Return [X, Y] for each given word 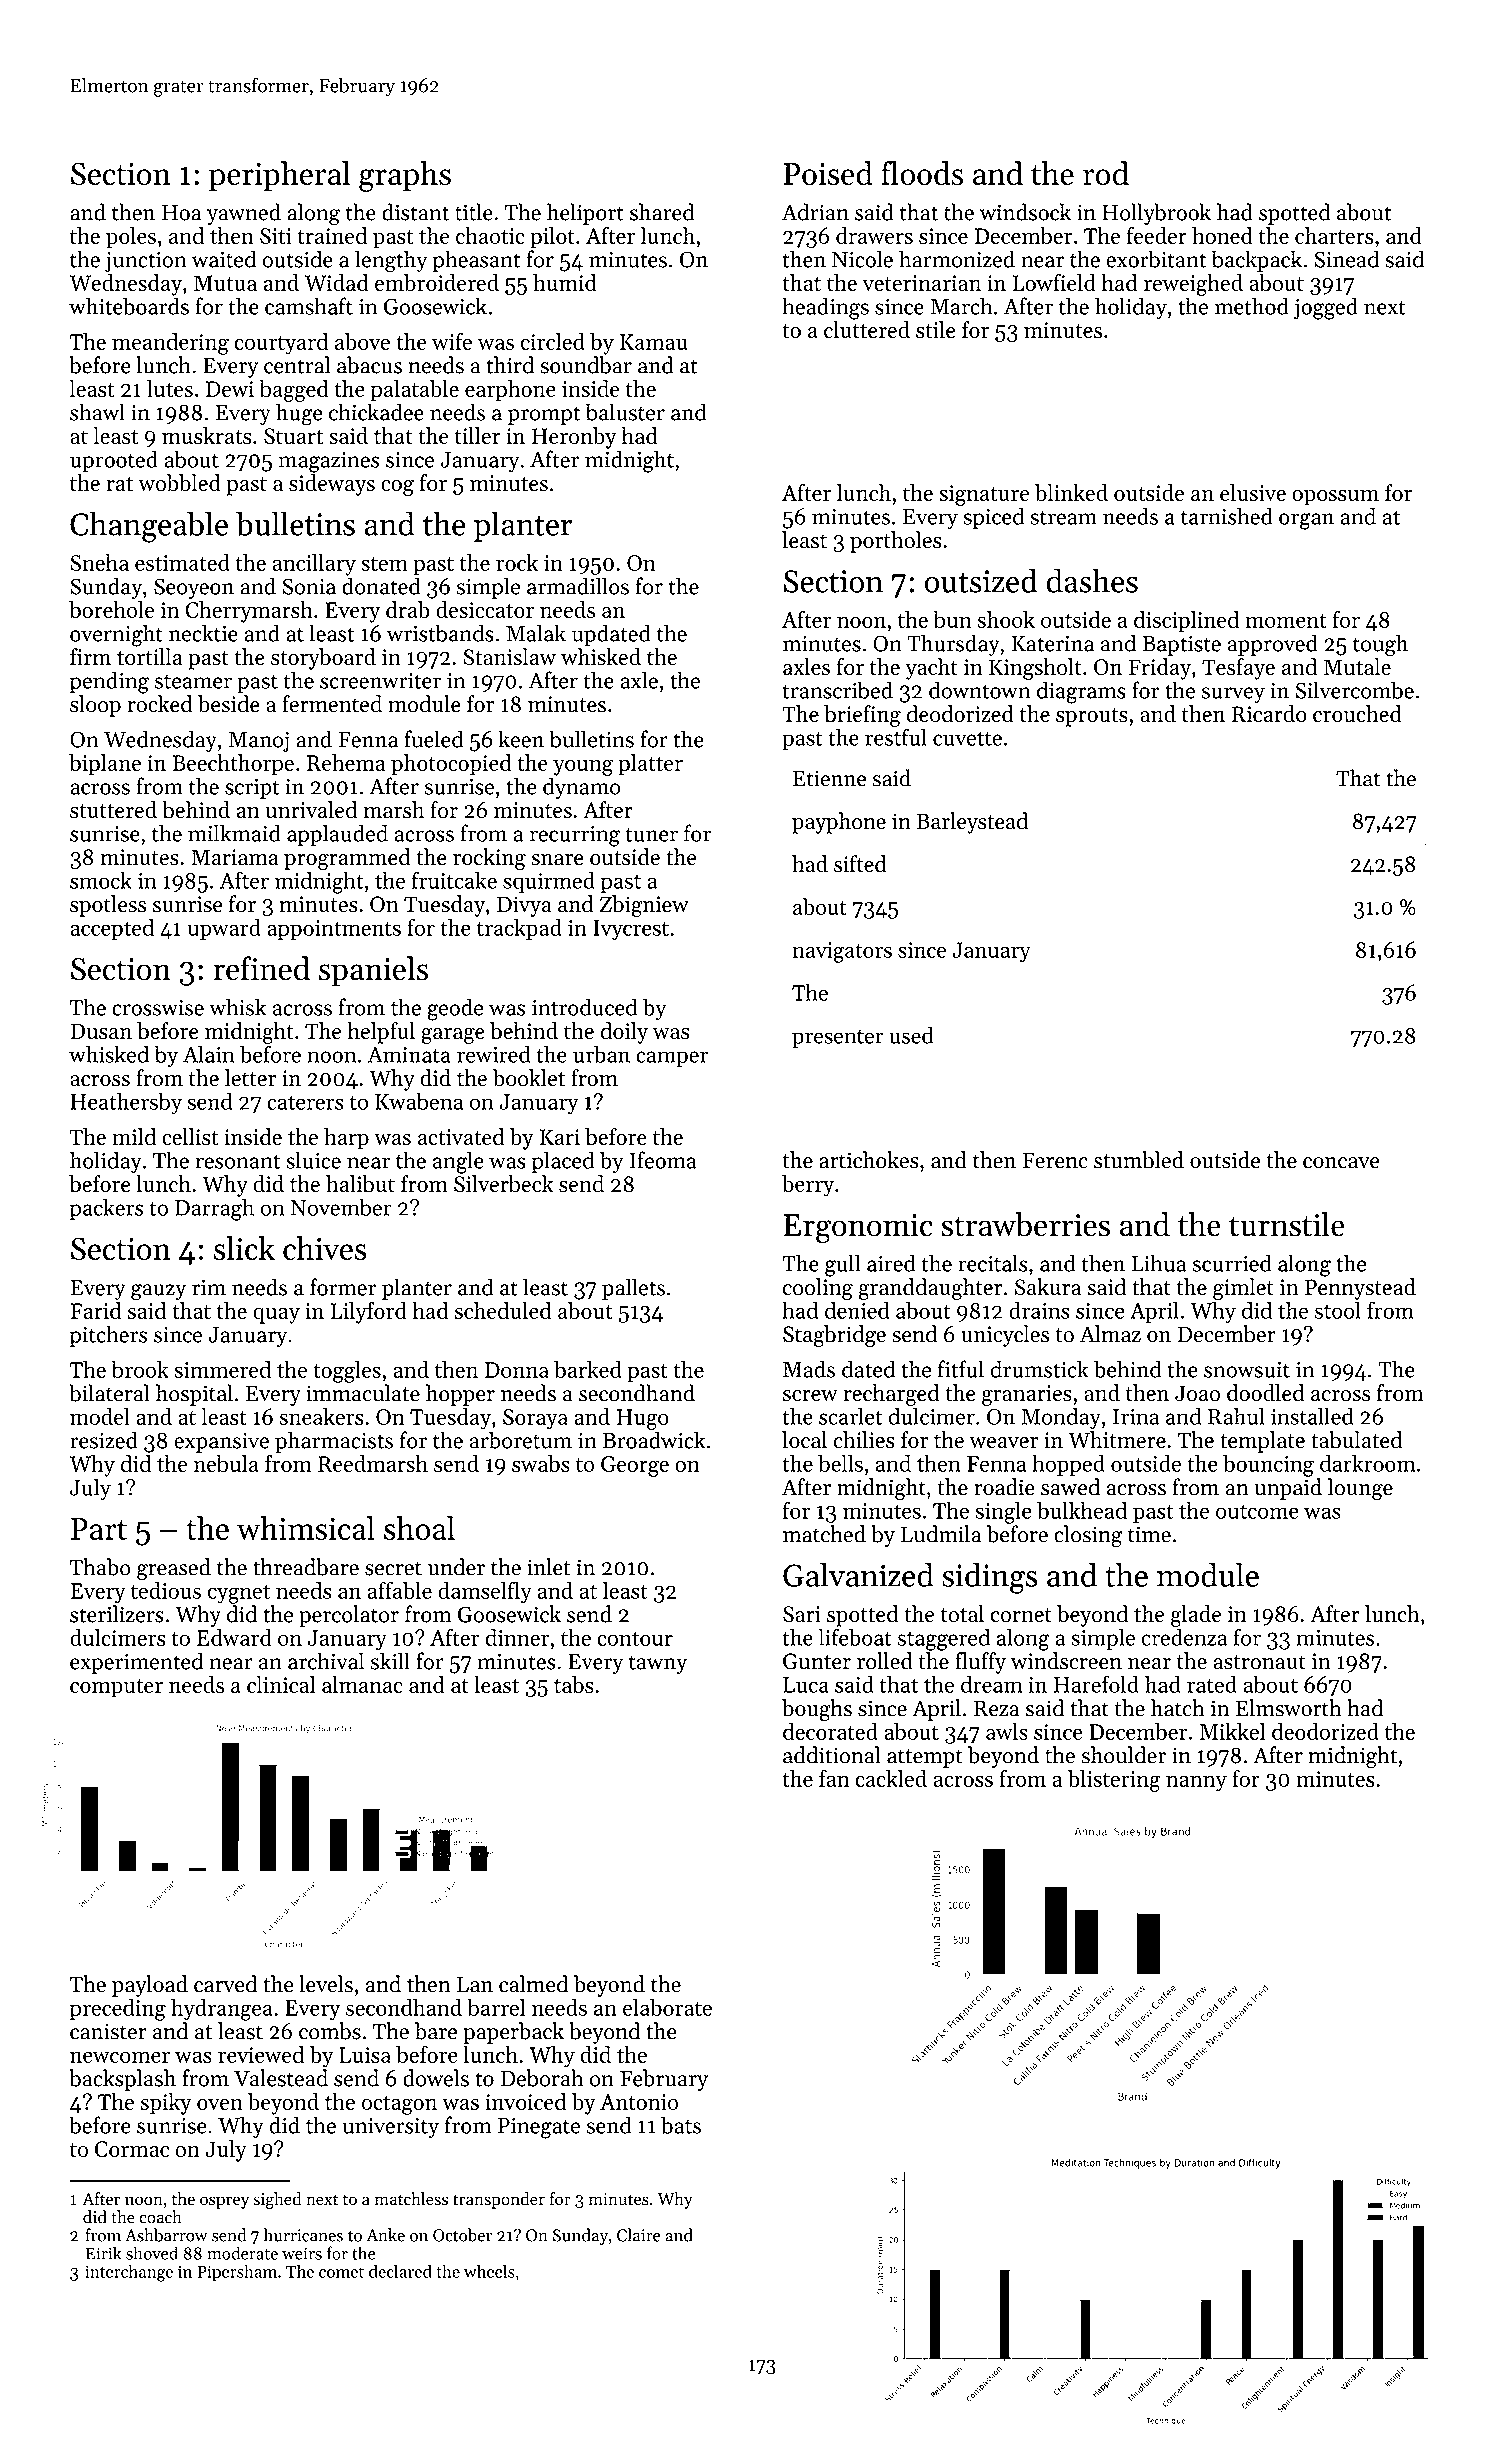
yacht [931, 669]
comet [341, 2272]
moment [1286, 621]
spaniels [373, 971]
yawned [244, 214]
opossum [1335, 498]
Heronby [574, 438]
